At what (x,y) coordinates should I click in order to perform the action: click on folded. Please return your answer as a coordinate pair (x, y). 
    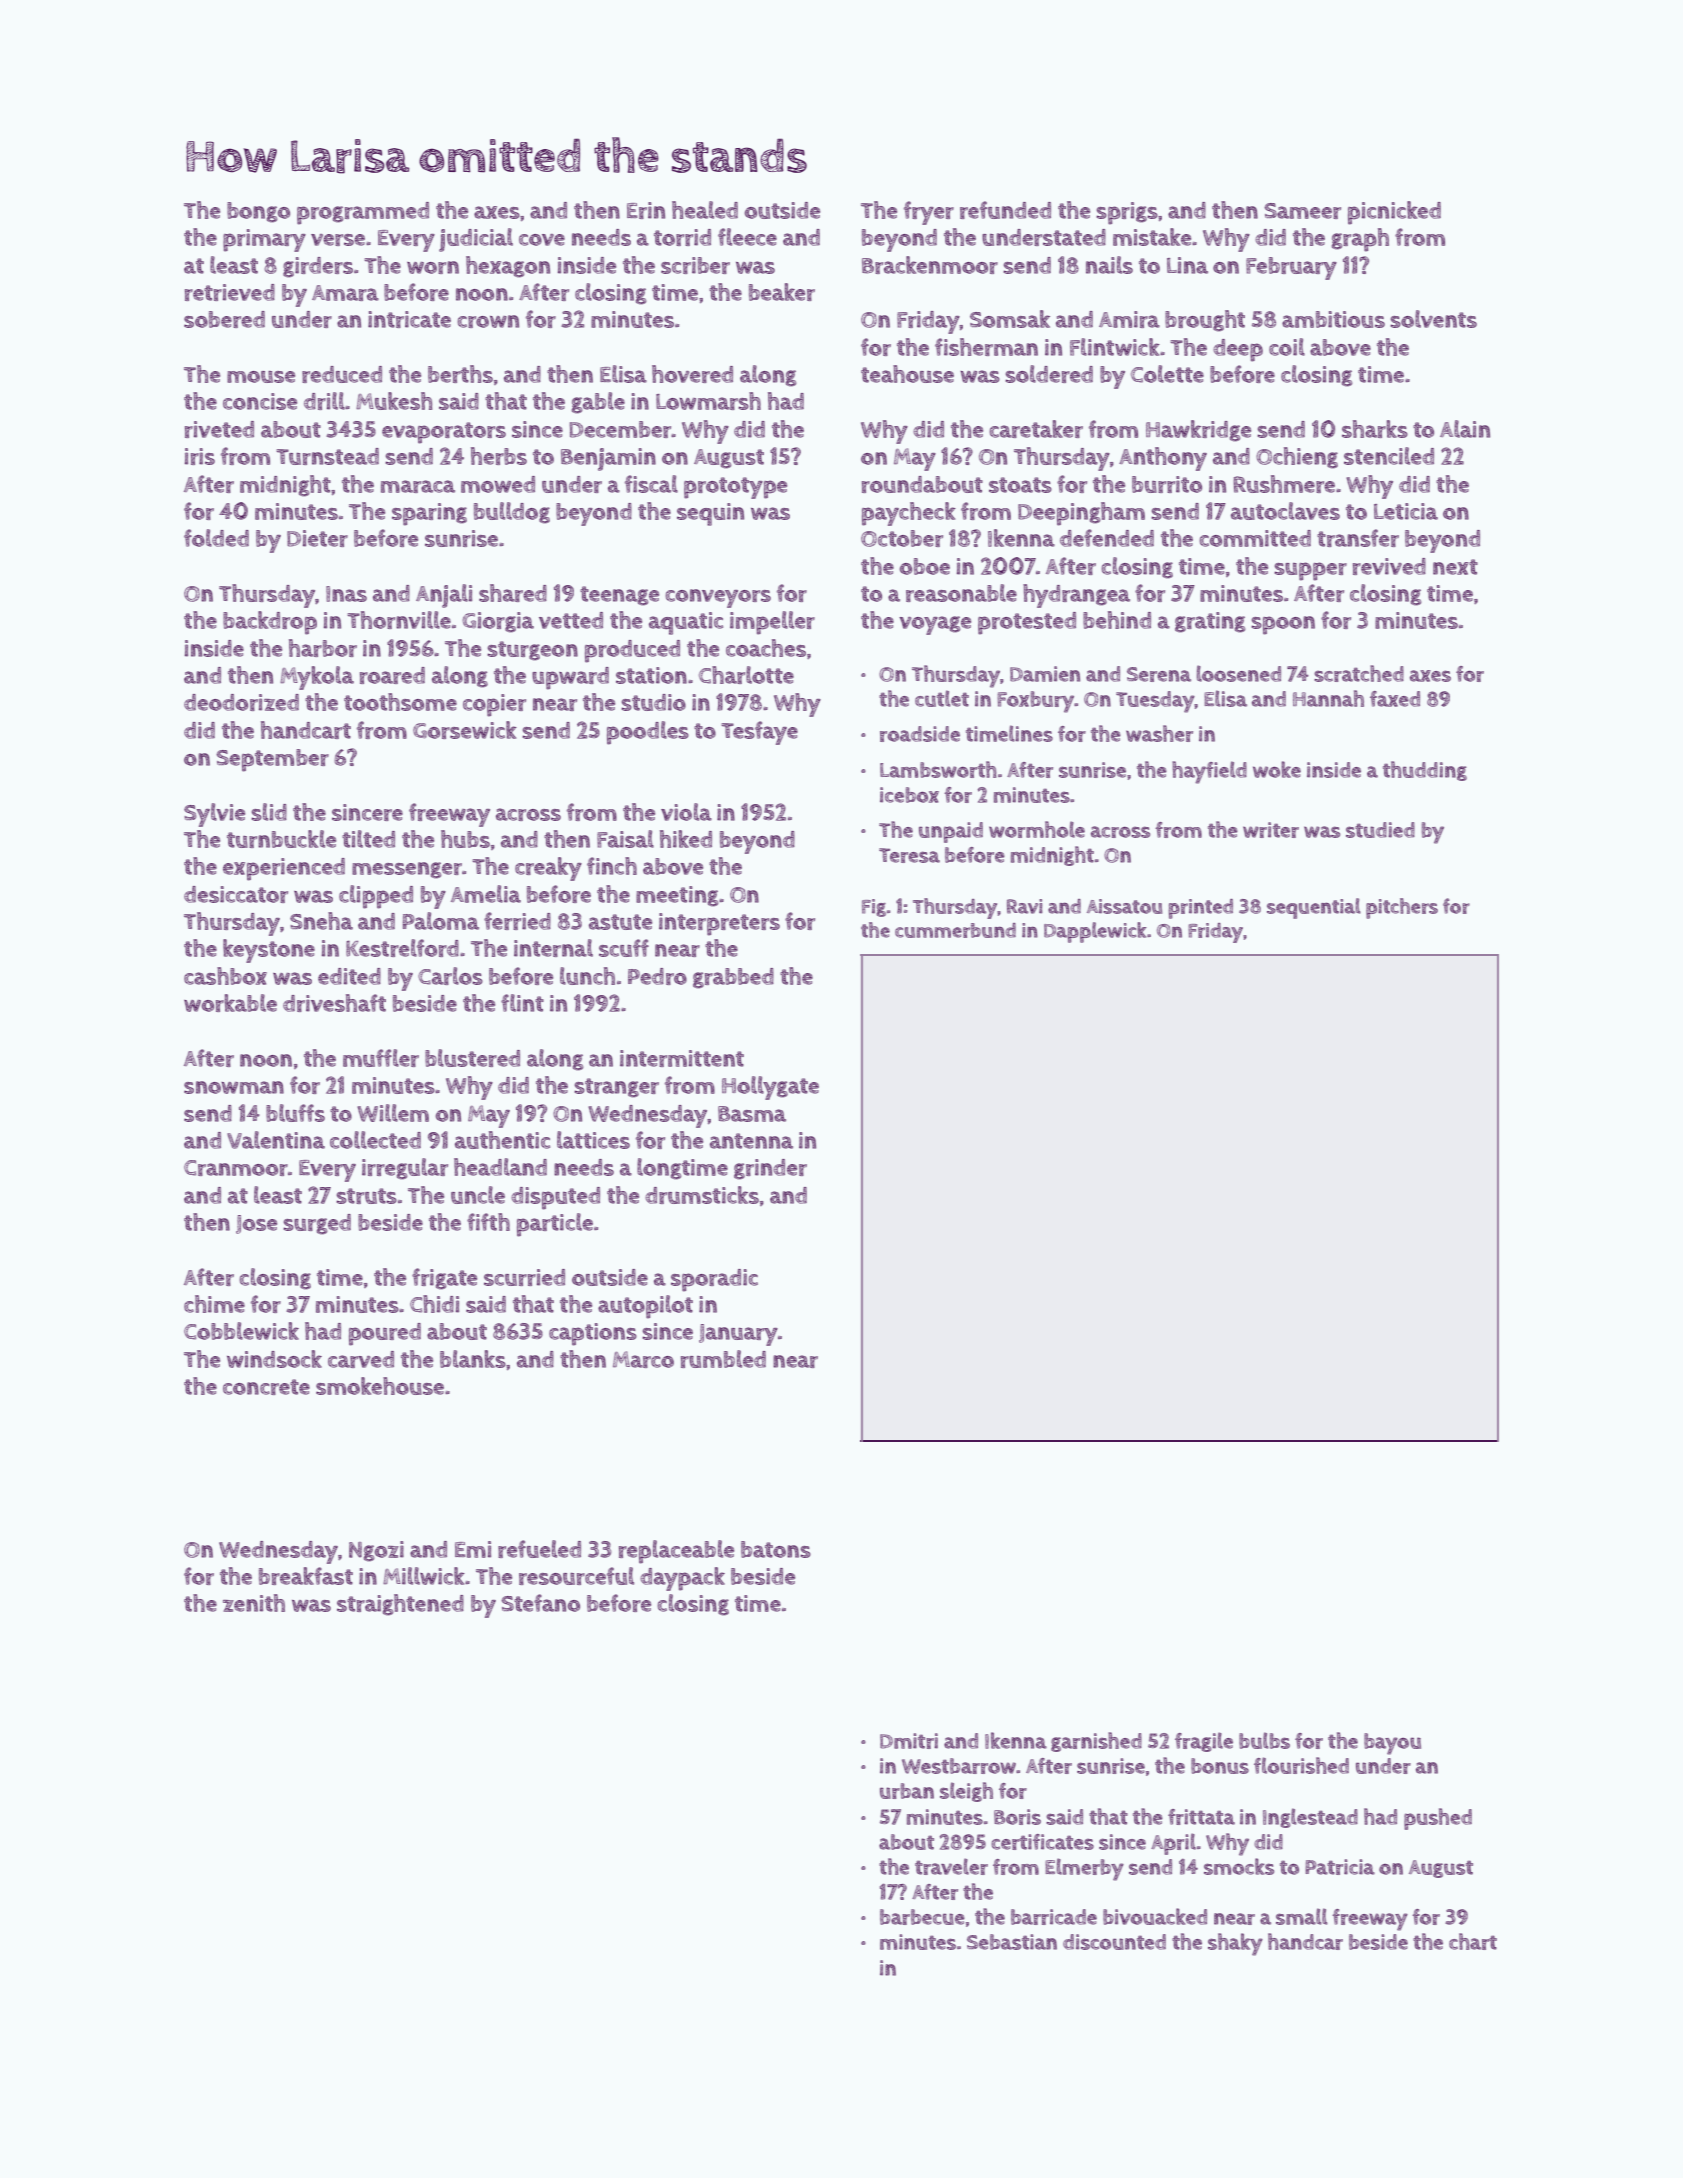
    Looking at the image, I should click on (216, 538).
